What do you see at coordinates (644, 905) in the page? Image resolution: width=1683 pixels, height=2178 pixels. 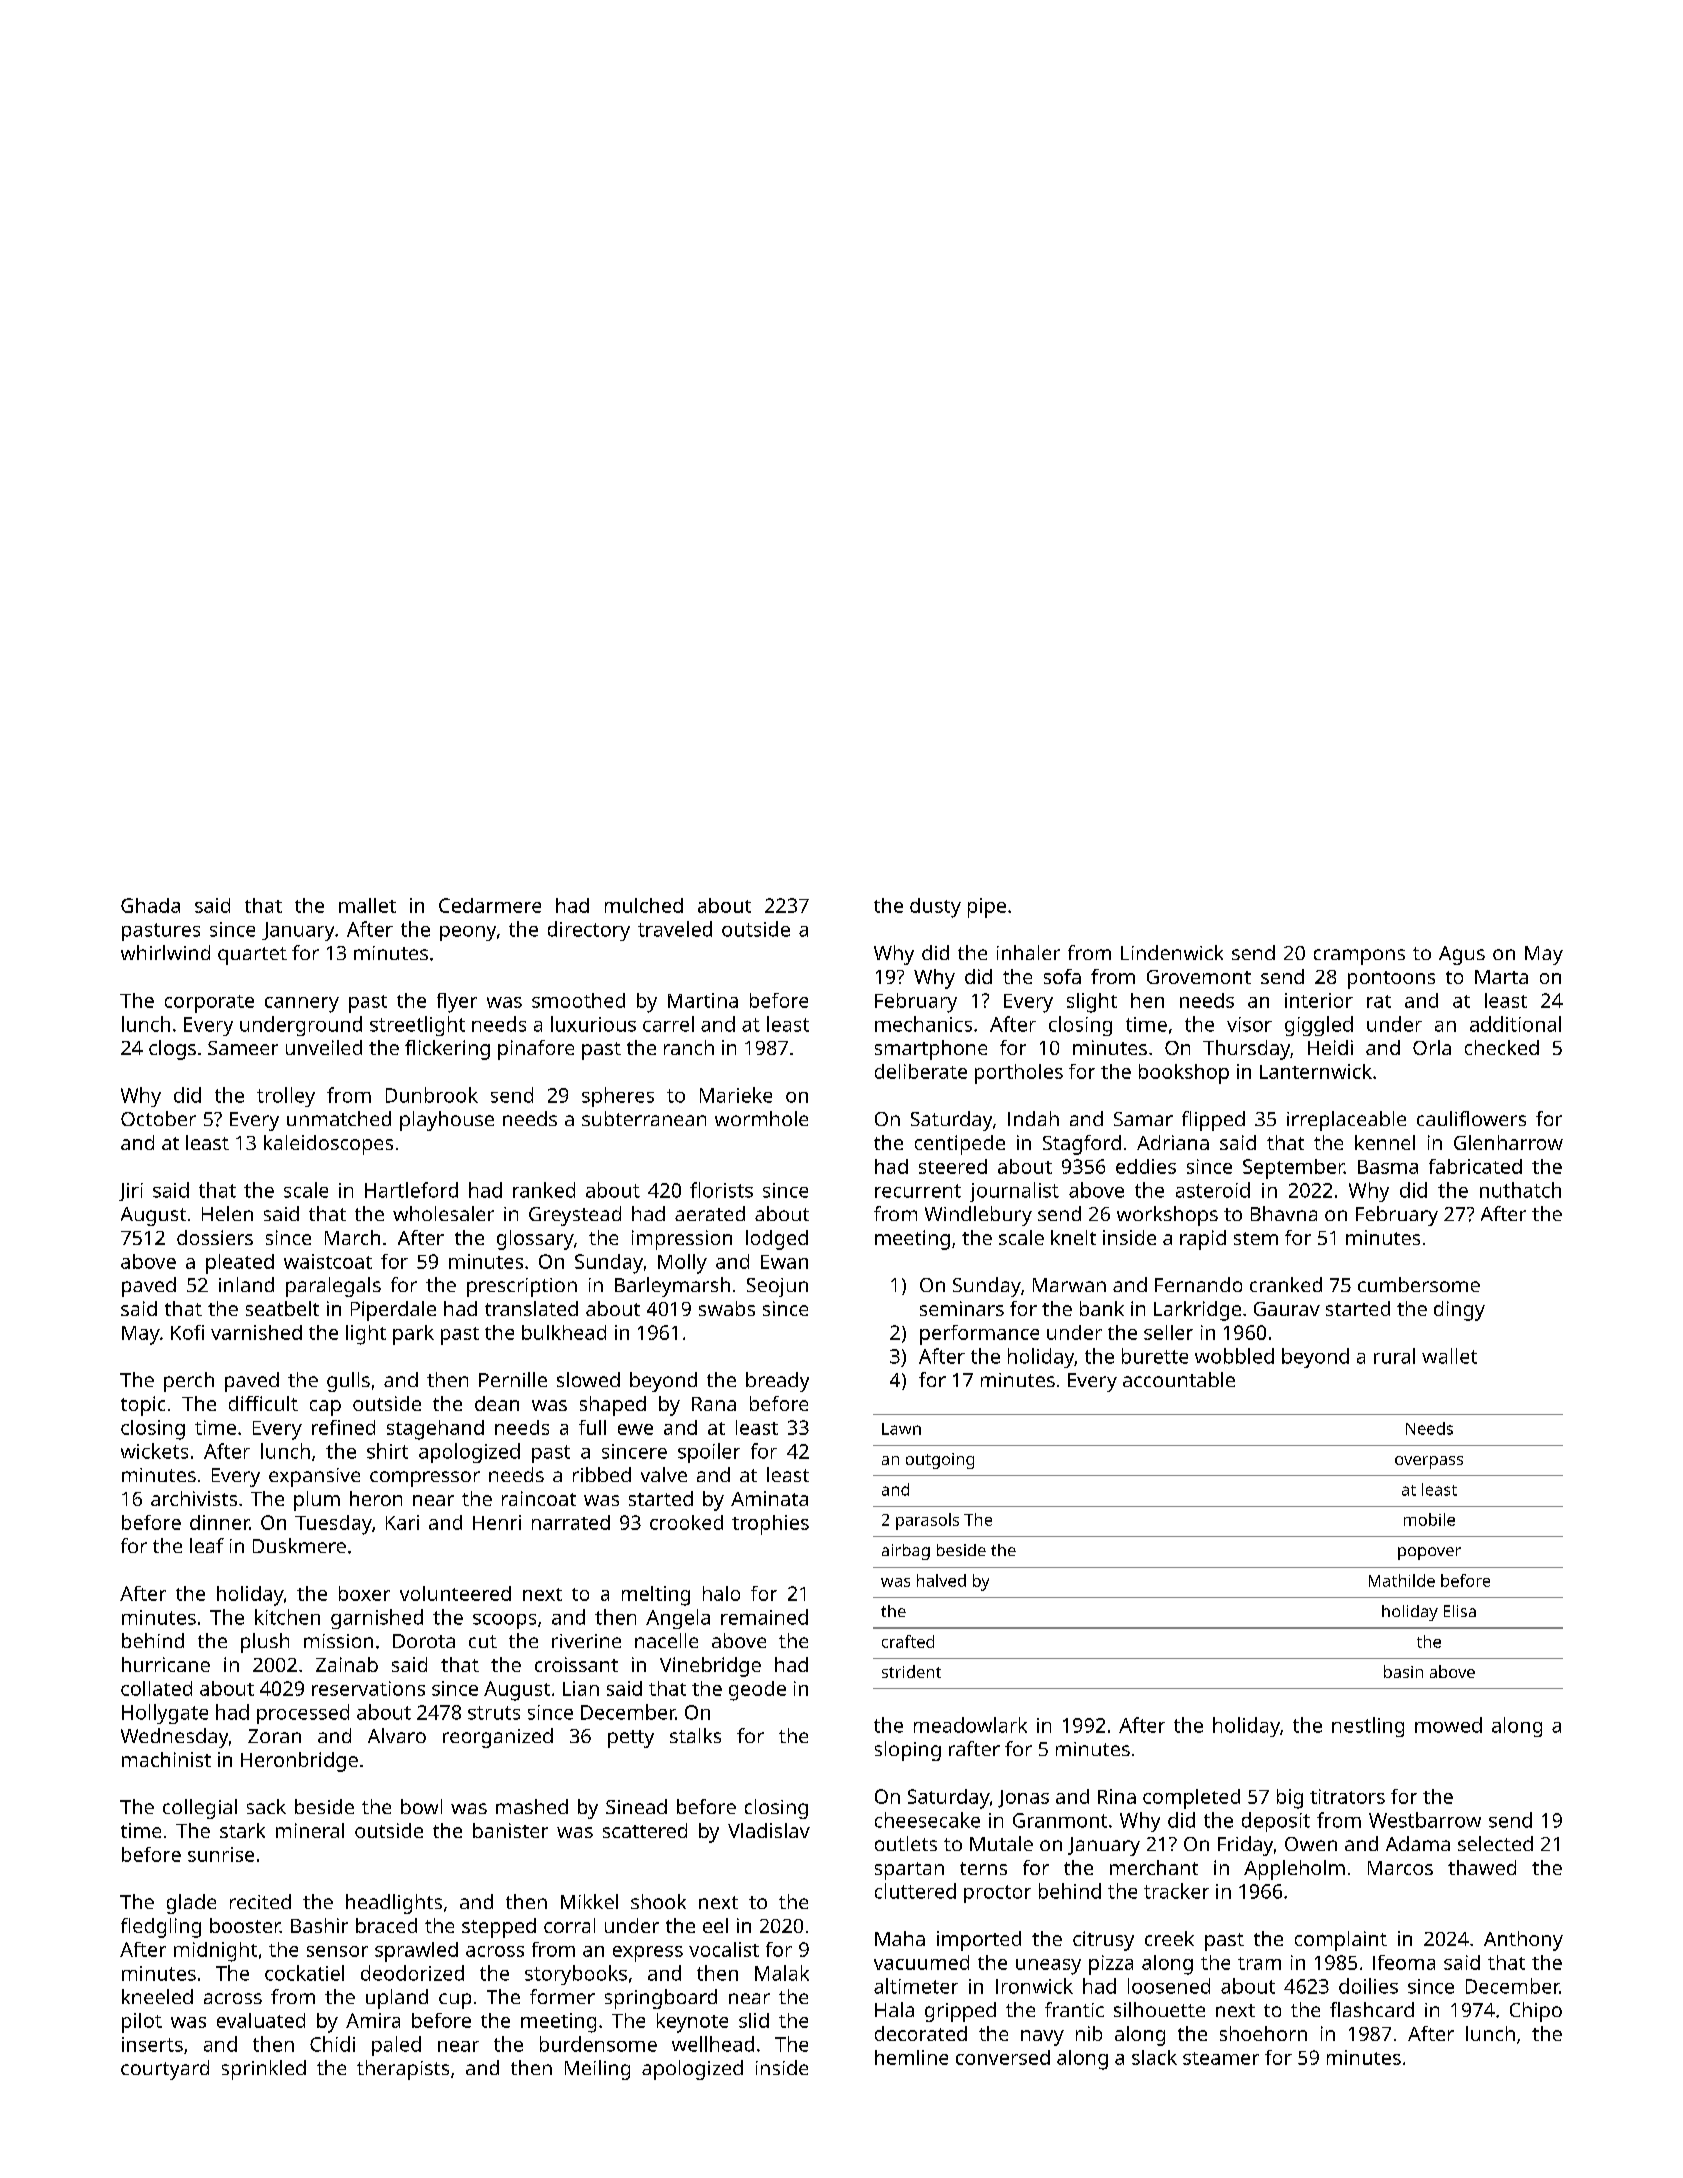 I see `mulched` at bounding box center [644, 905].
